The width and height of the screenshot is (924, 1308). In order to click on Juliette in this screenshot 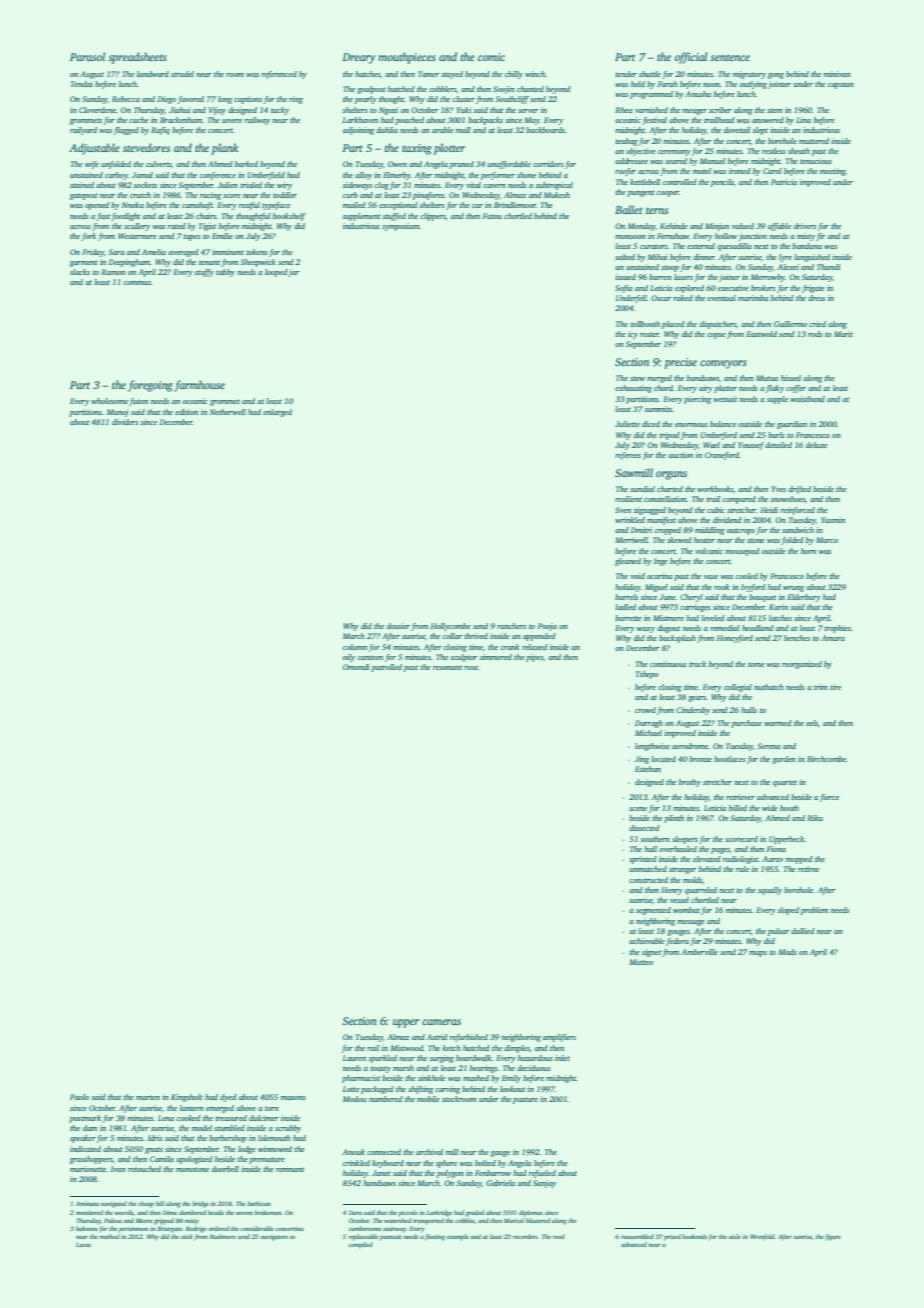, I will do `click(627, 424)`.
